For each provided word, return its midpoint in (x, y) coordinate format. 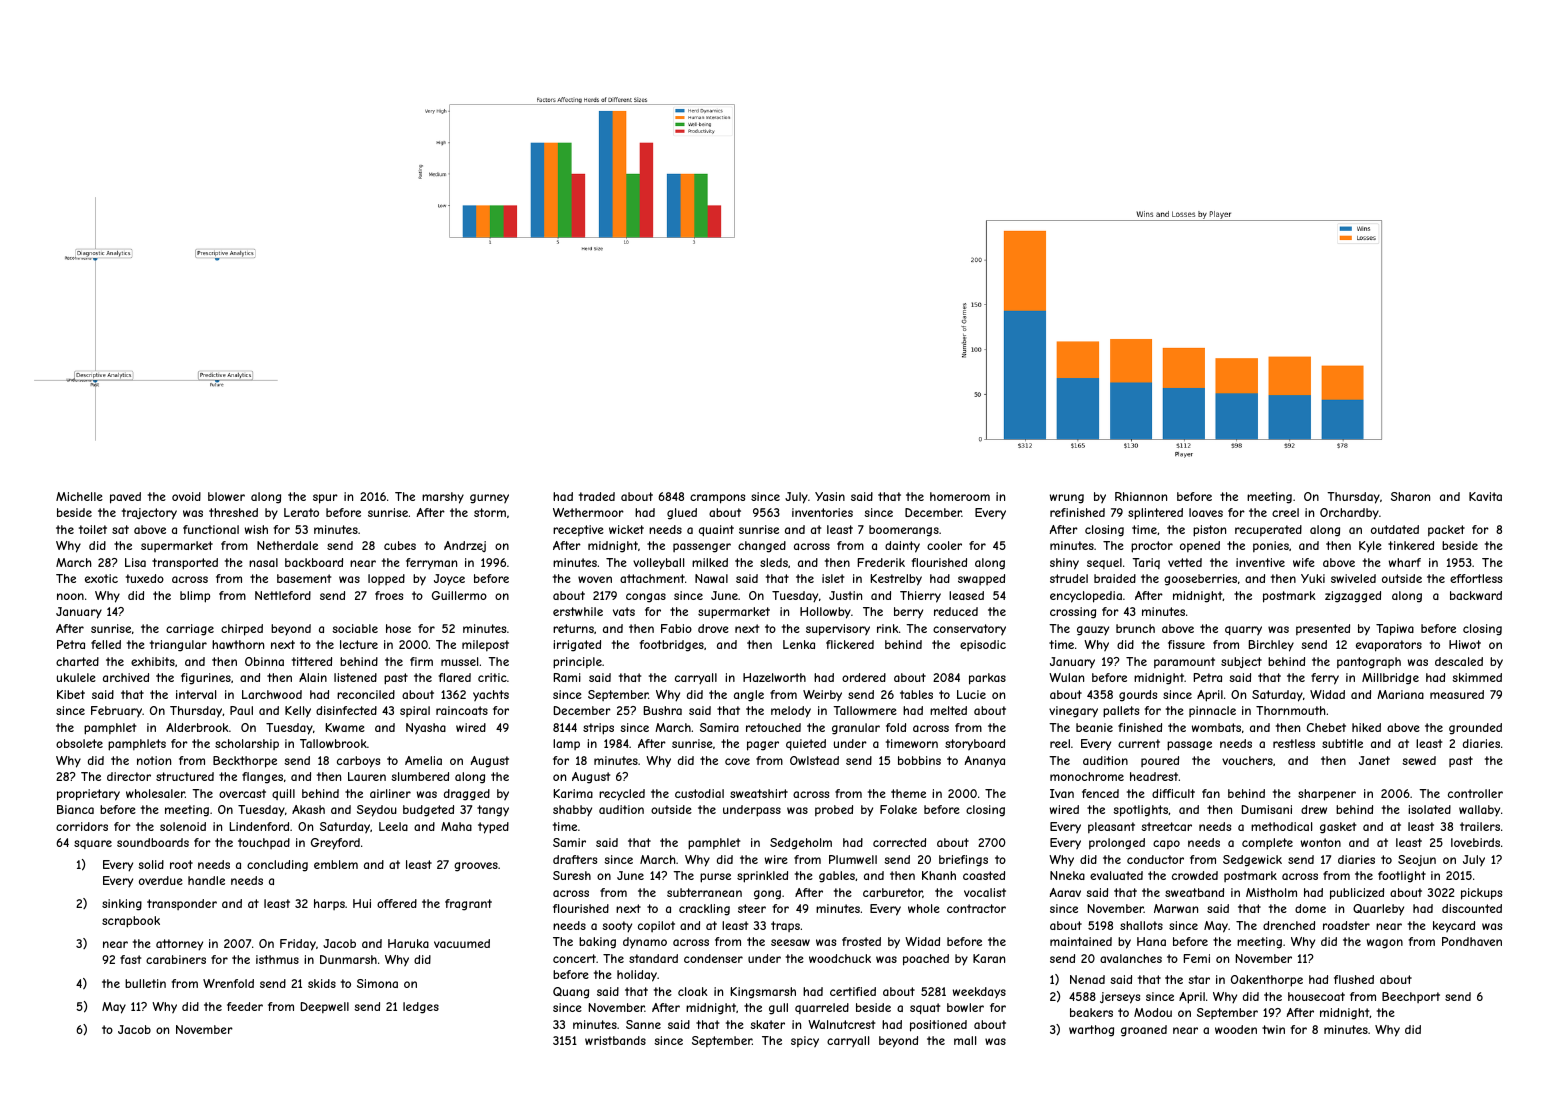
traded (597, 496)
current (1139, 743)
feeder (245, 1006)
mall (965, 1040)
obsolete (79, 743)
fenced (1100, 793)
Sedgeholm (801, 844)
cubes (400, 545)
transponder (182, 904)
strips (598, 729)
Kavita (1485, 496)
